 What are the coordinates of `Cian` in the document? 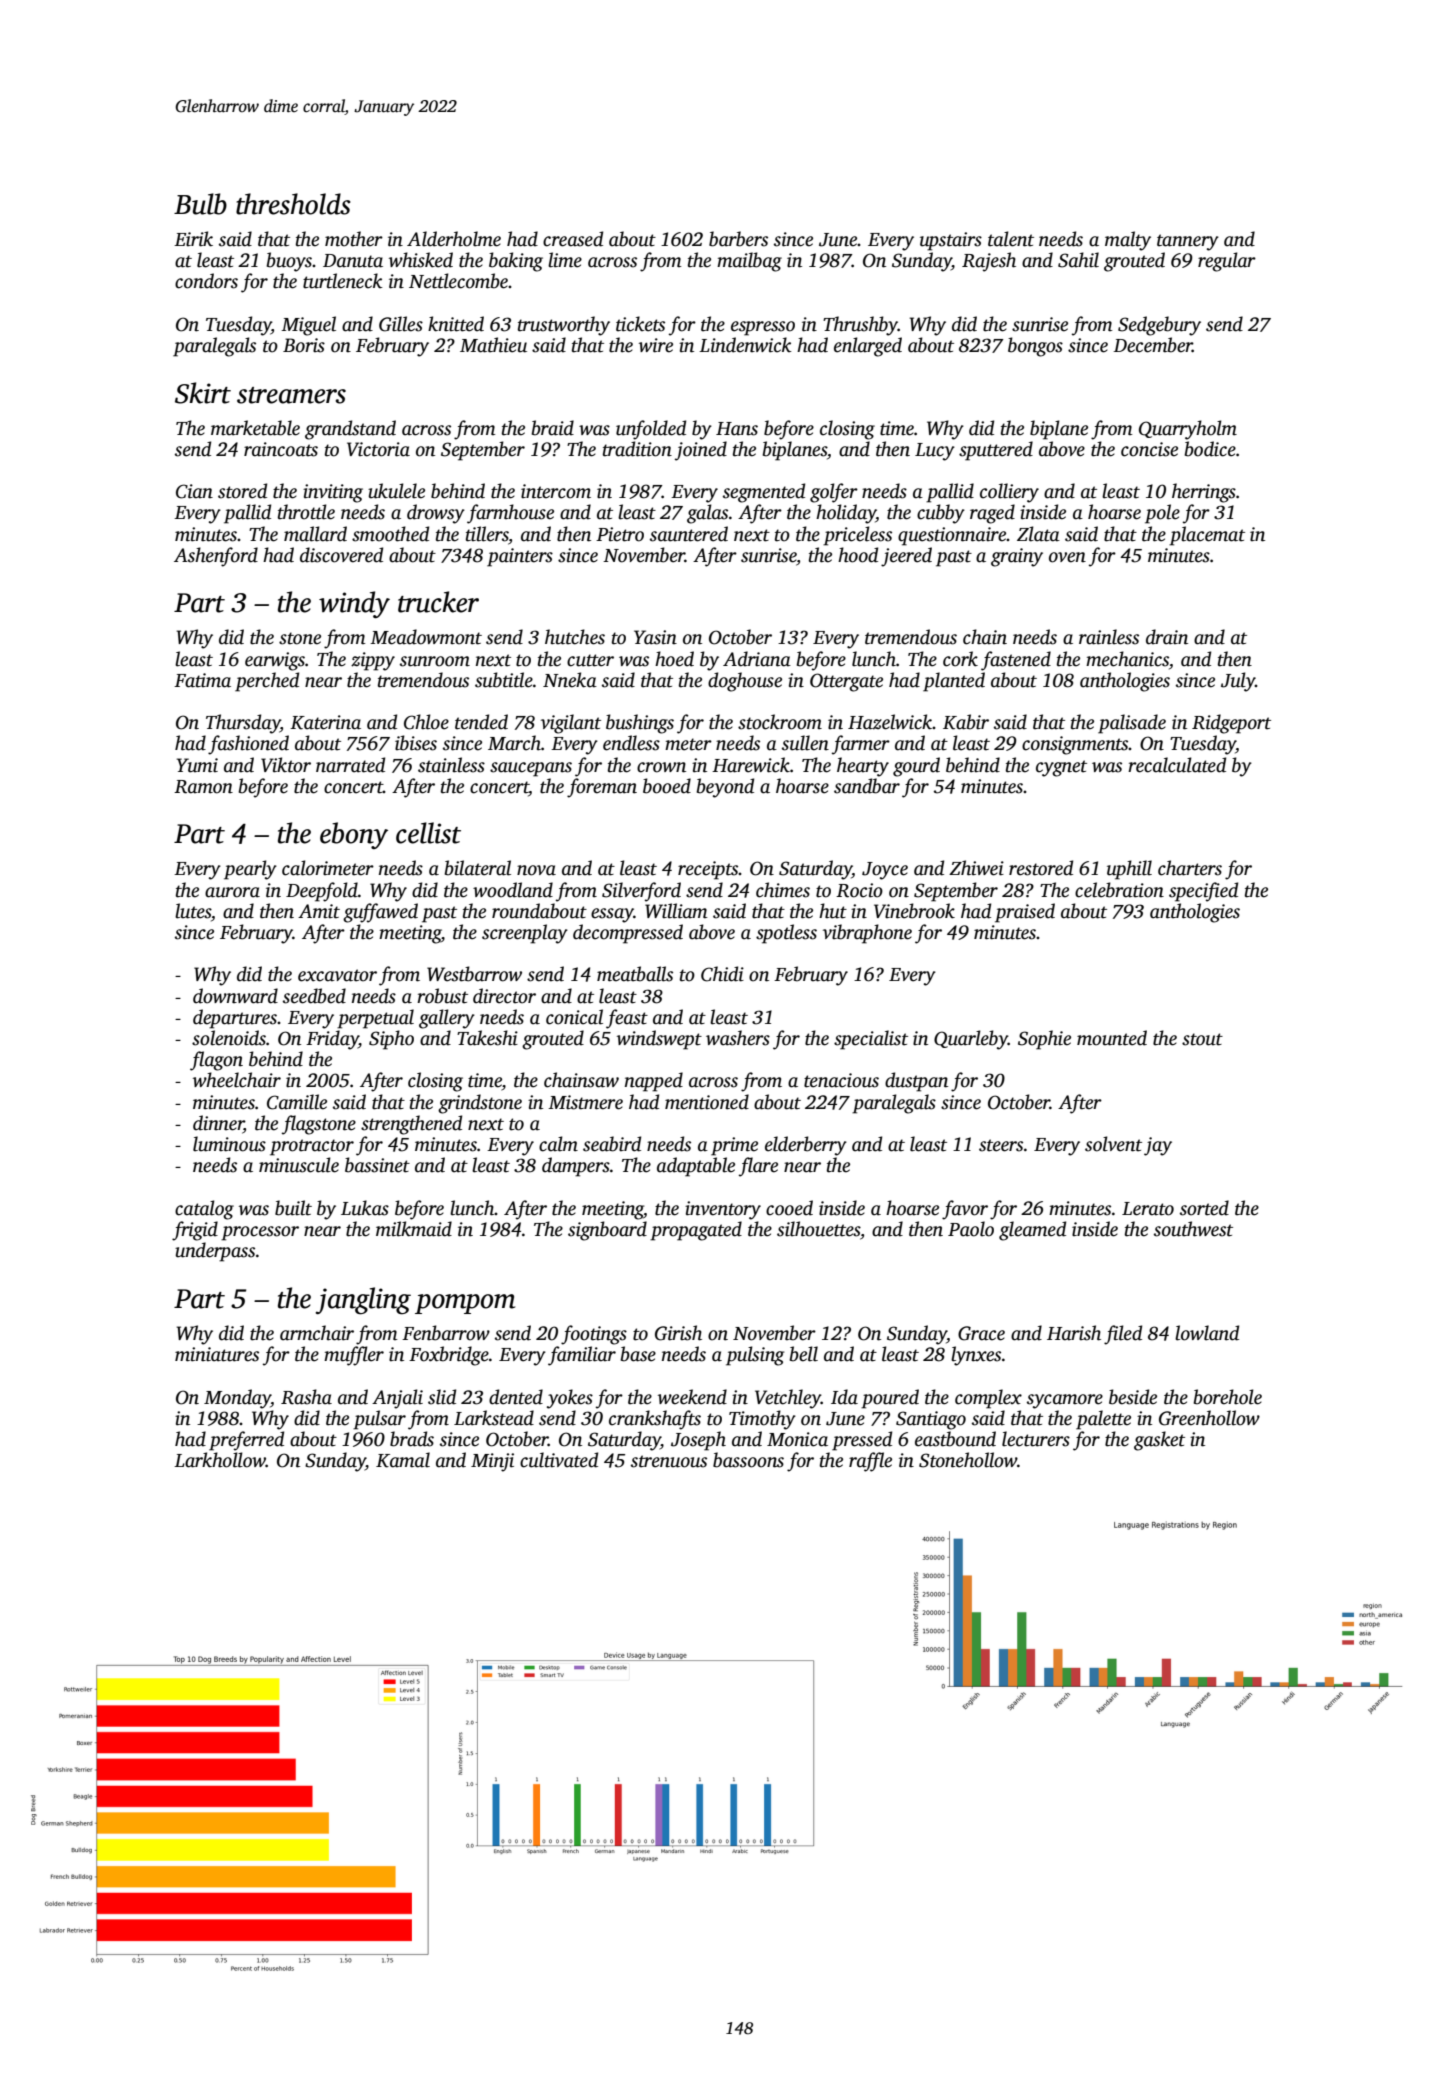 It's located at (194, 491).
